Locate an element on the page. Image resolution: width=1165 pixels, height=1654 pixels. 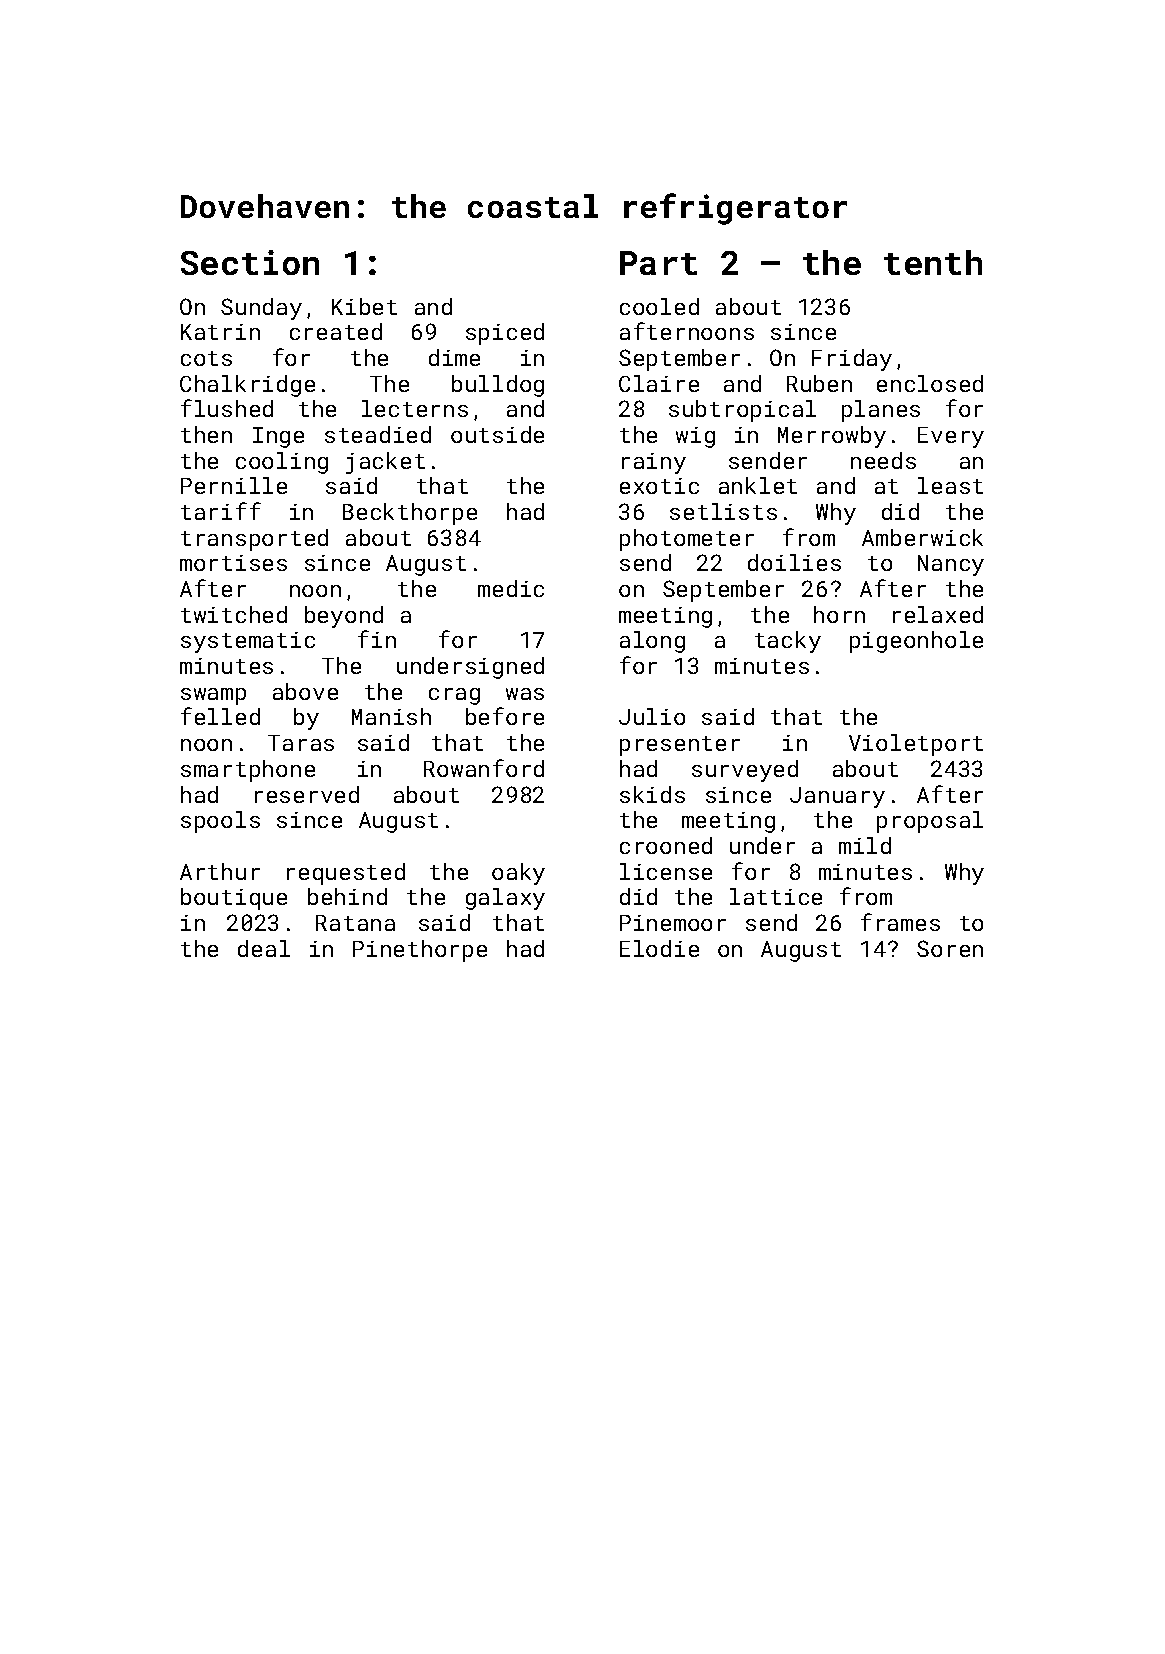
enclosed is located at coordinates (930, 383).
